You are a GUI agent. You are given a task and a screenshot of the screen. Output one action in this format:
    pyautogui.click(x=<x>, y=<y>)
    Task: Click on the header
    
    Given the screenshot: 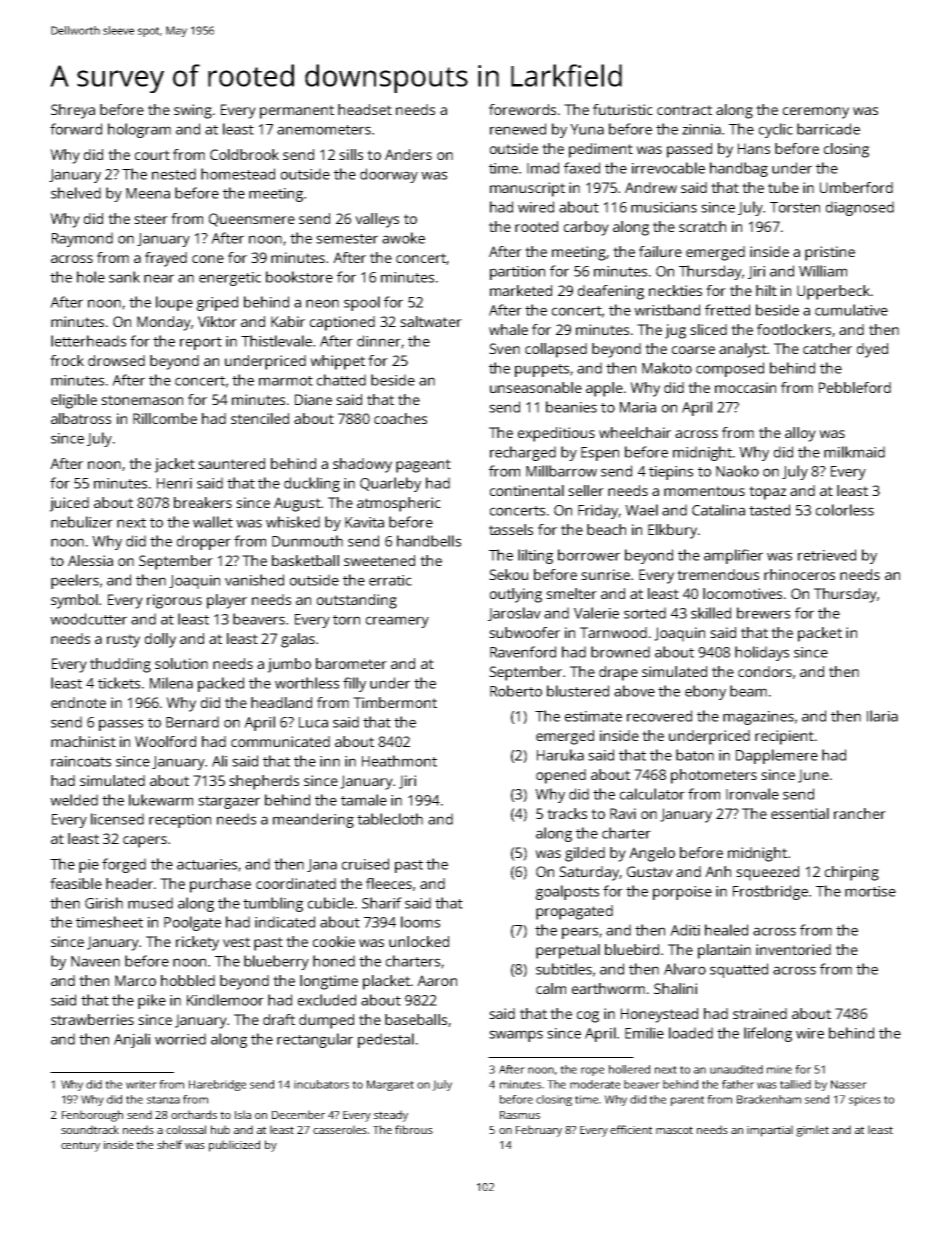 What is the action you would take?
    pyautogui.click(x=129, y=883)
